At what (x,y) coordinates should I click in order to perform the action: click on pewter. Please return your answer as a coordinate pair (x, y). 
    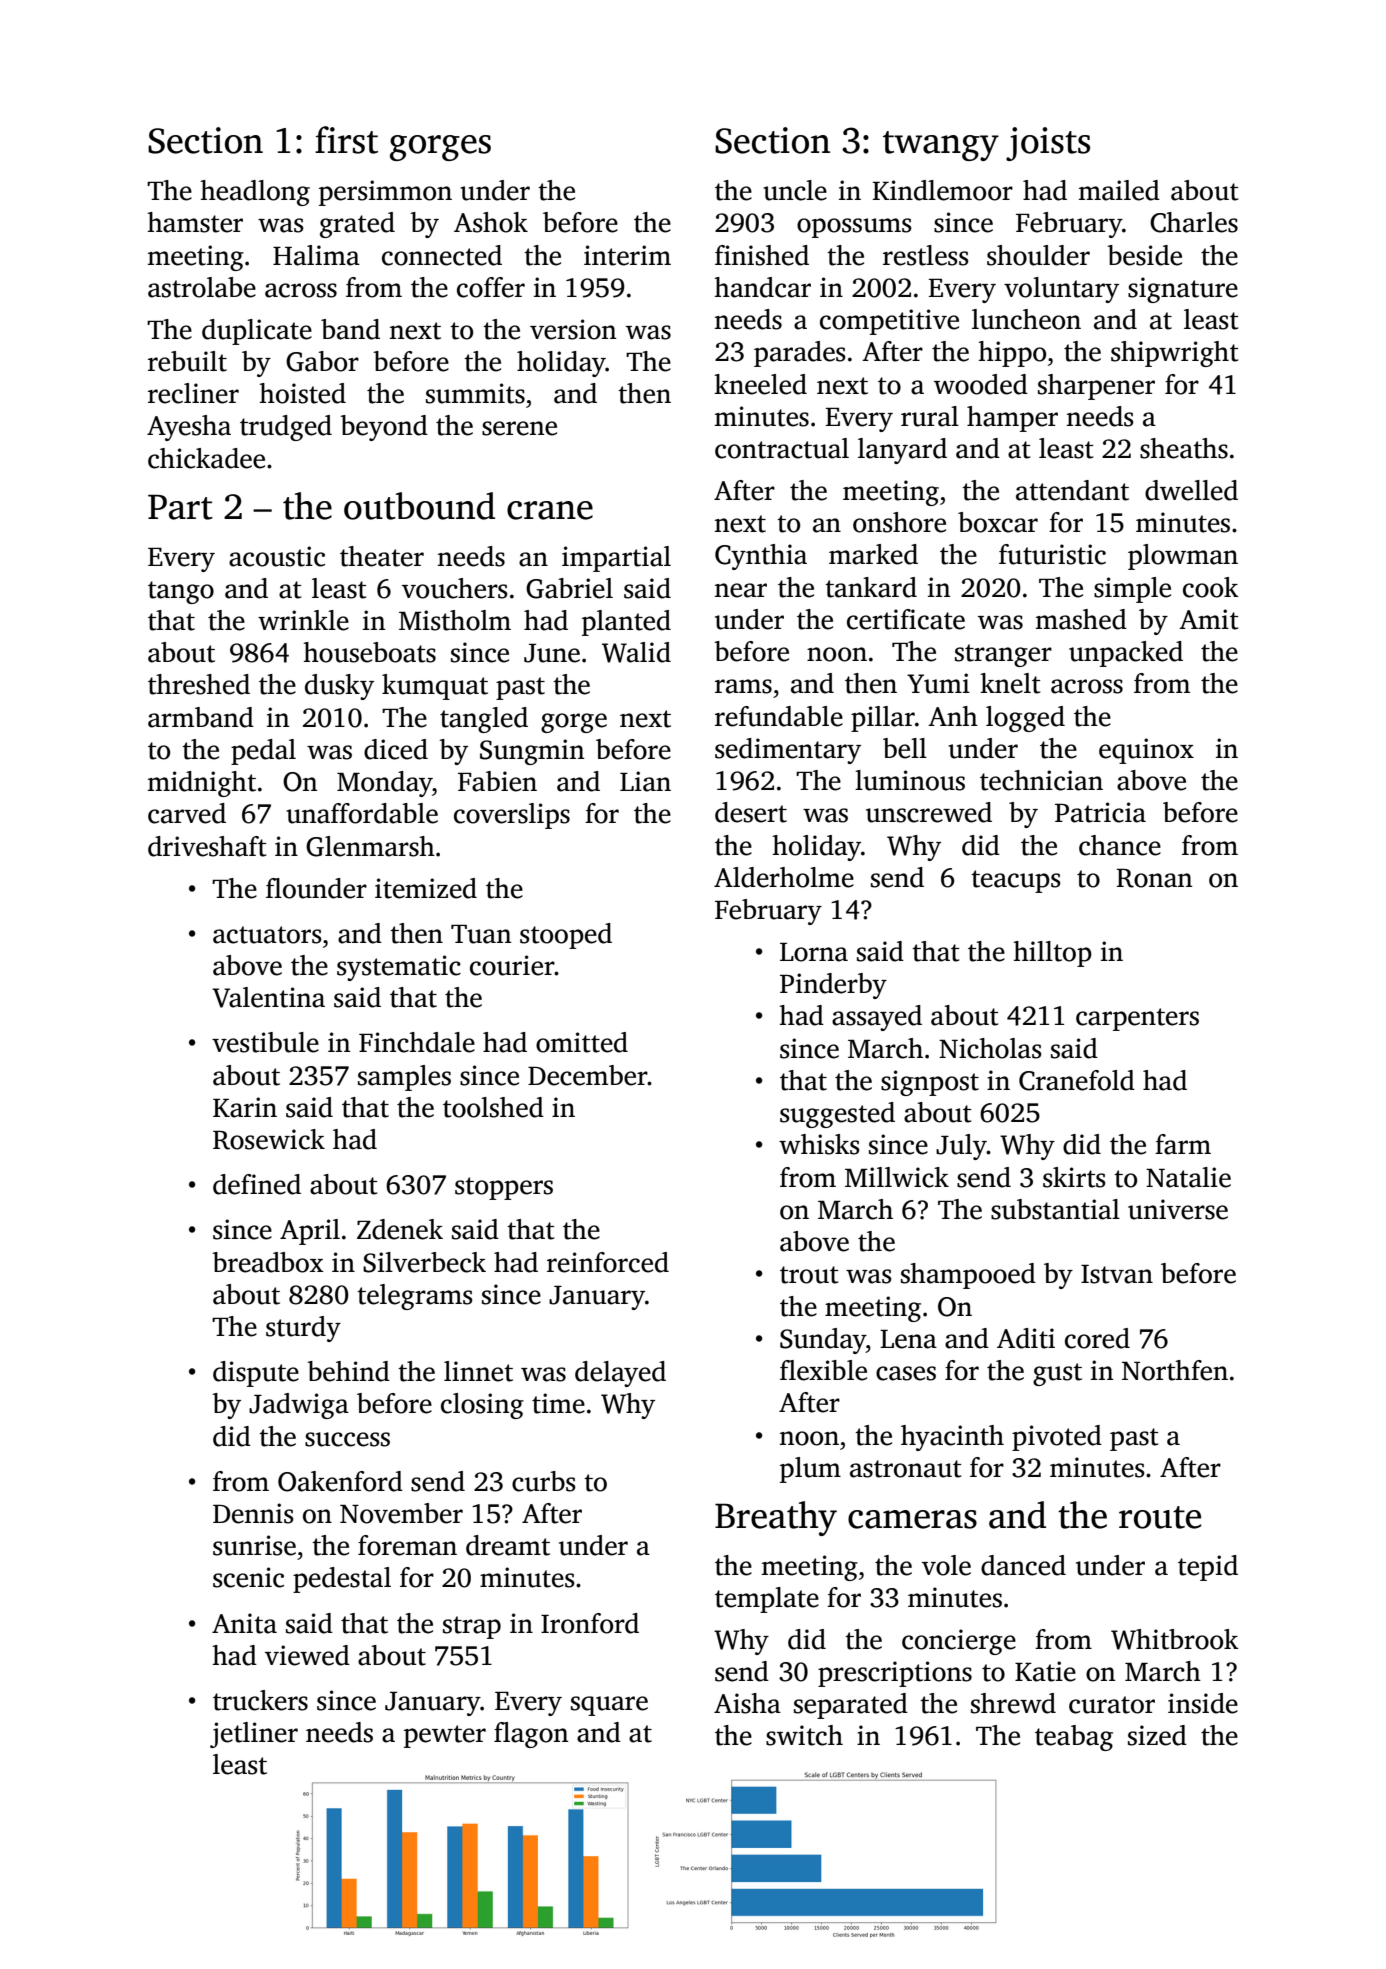
    Looking at the image, I should click on (445, 1736).
